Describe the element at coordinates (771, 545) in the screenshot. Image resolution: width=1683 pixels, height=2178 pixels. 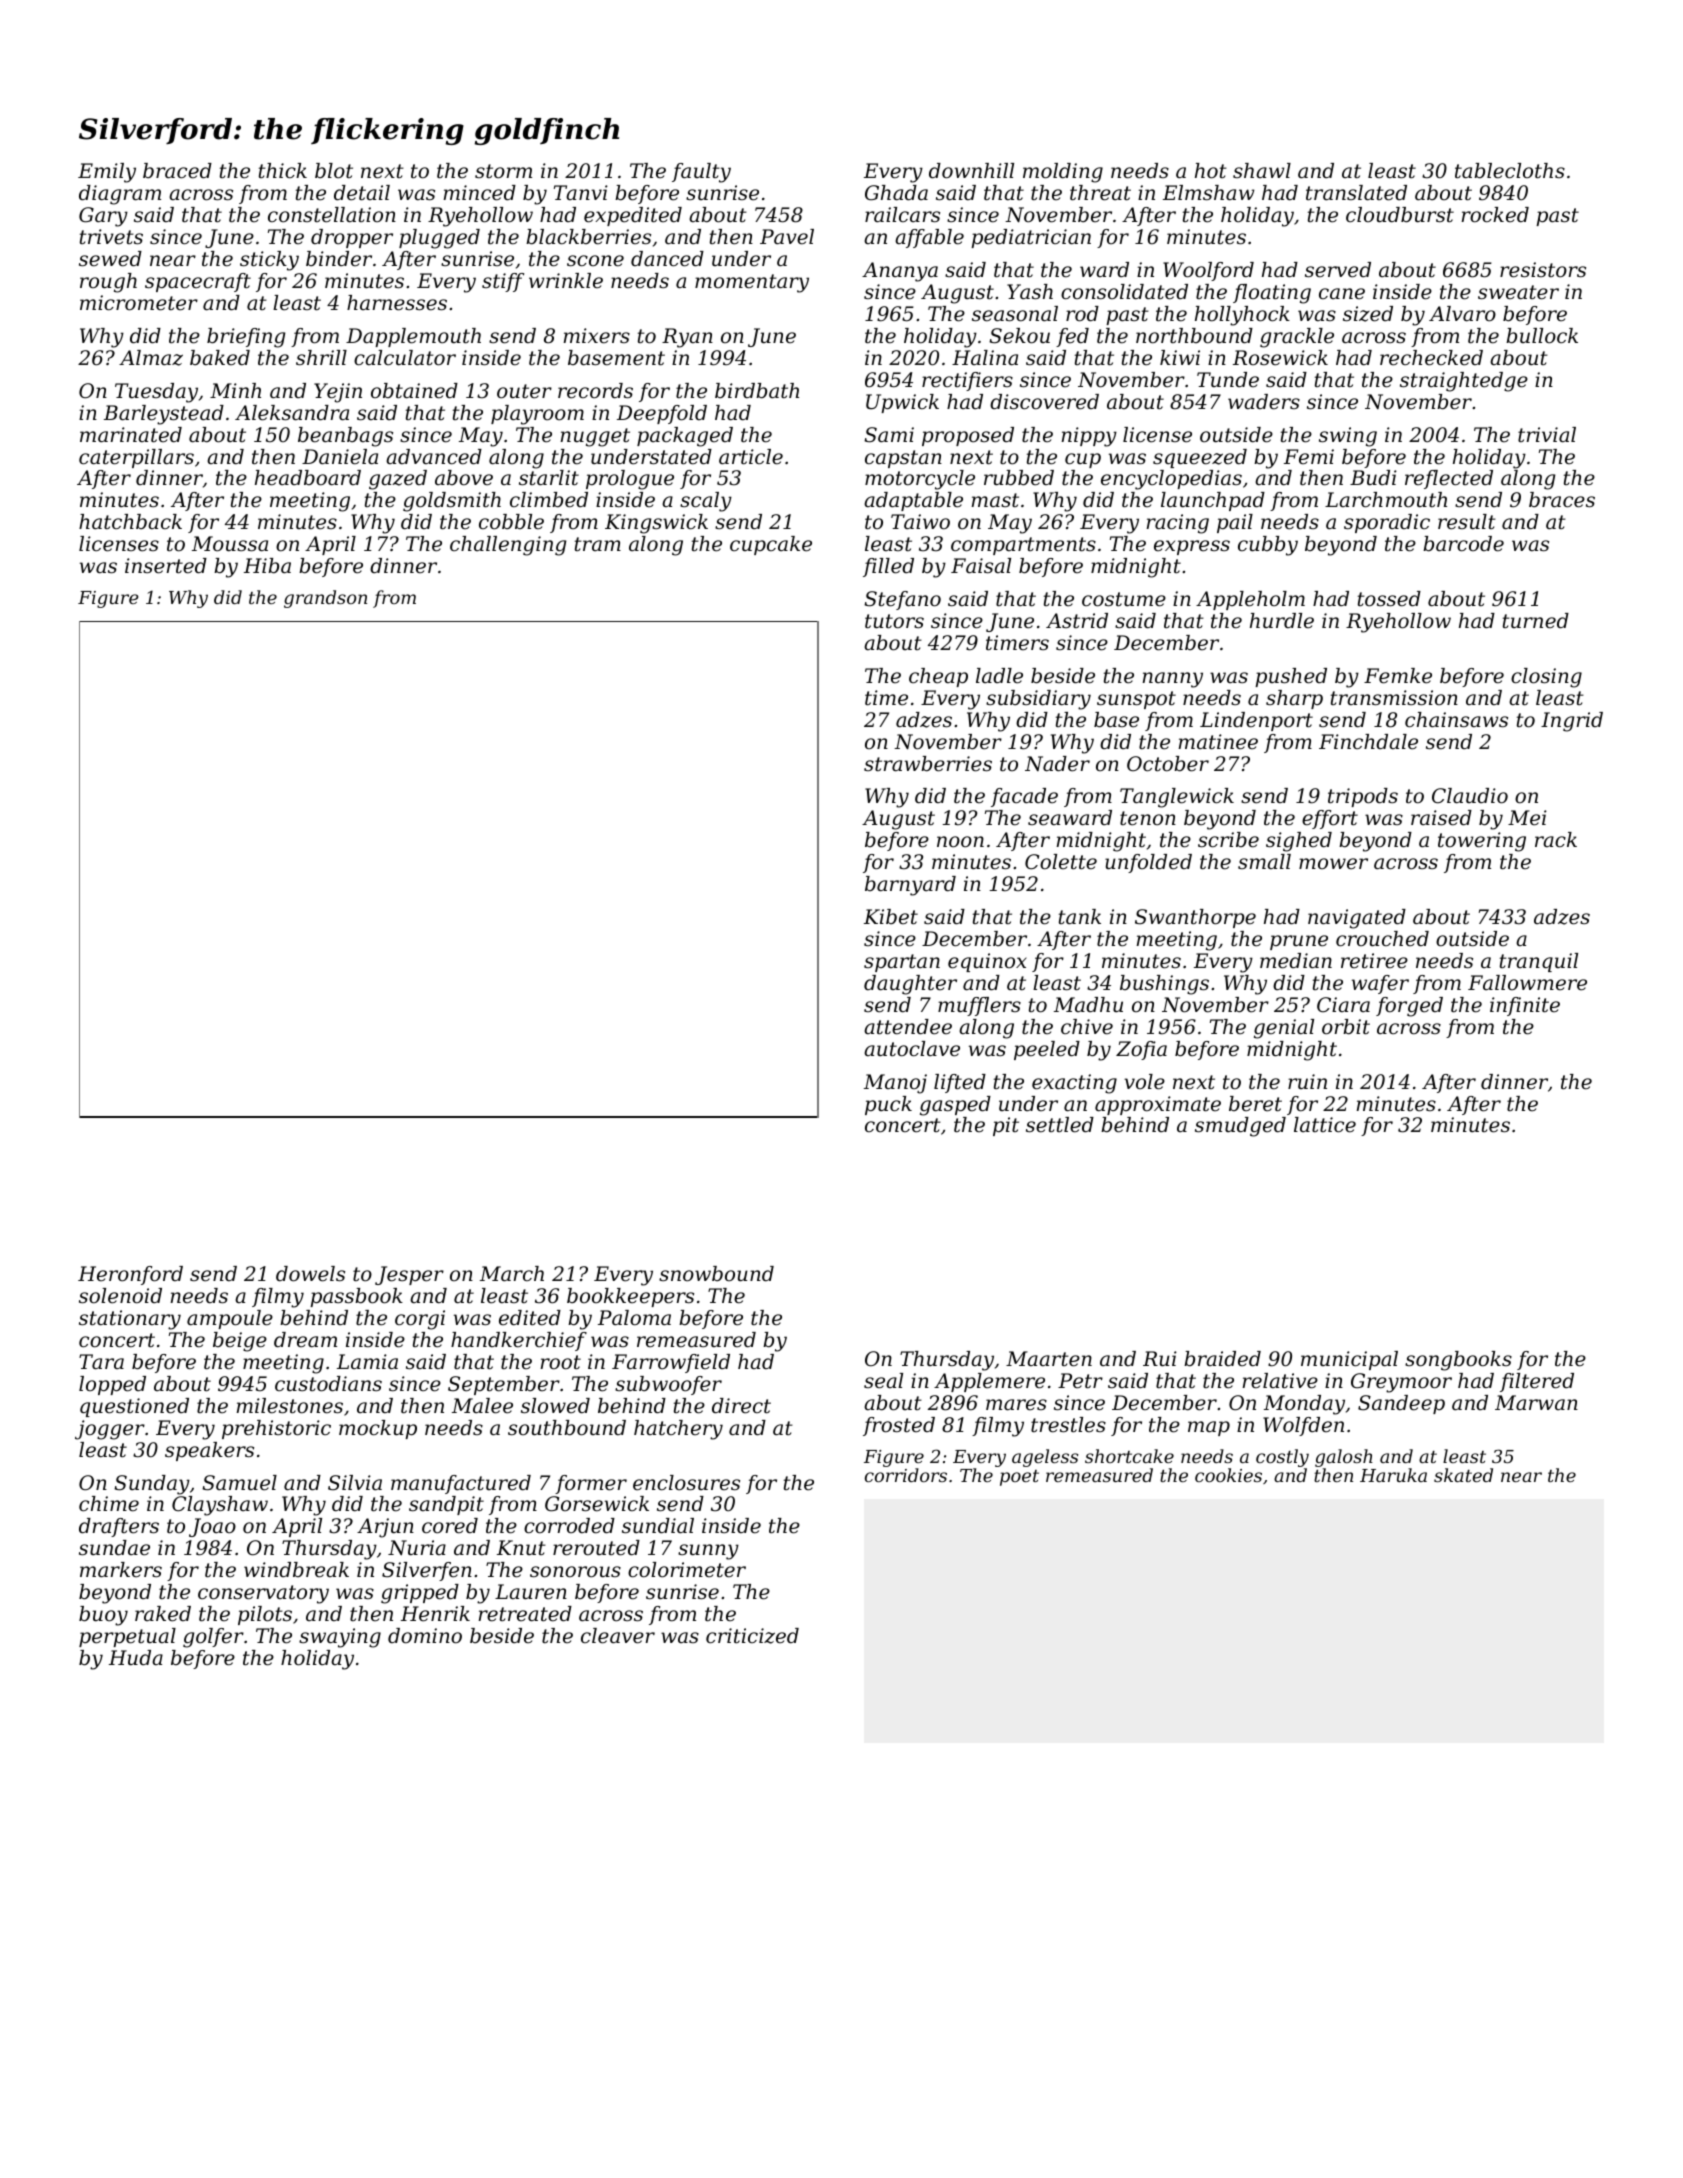
I see `cupcake` at that location.
